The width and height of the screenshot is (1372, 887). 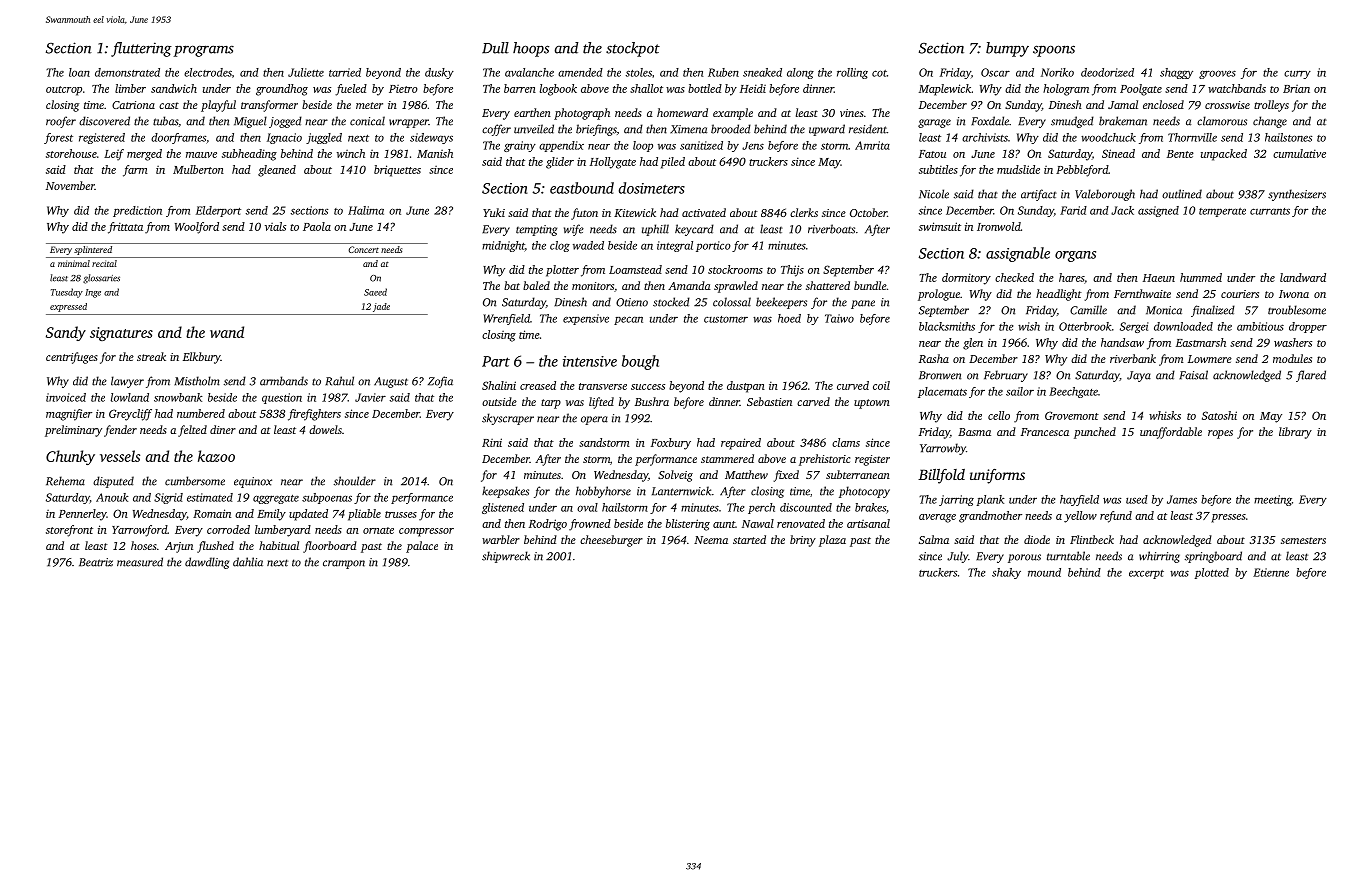 What do you see at coordinates (66, 397) in the screenshot?
I see `invoiced` at bounding box center [66, 397].
